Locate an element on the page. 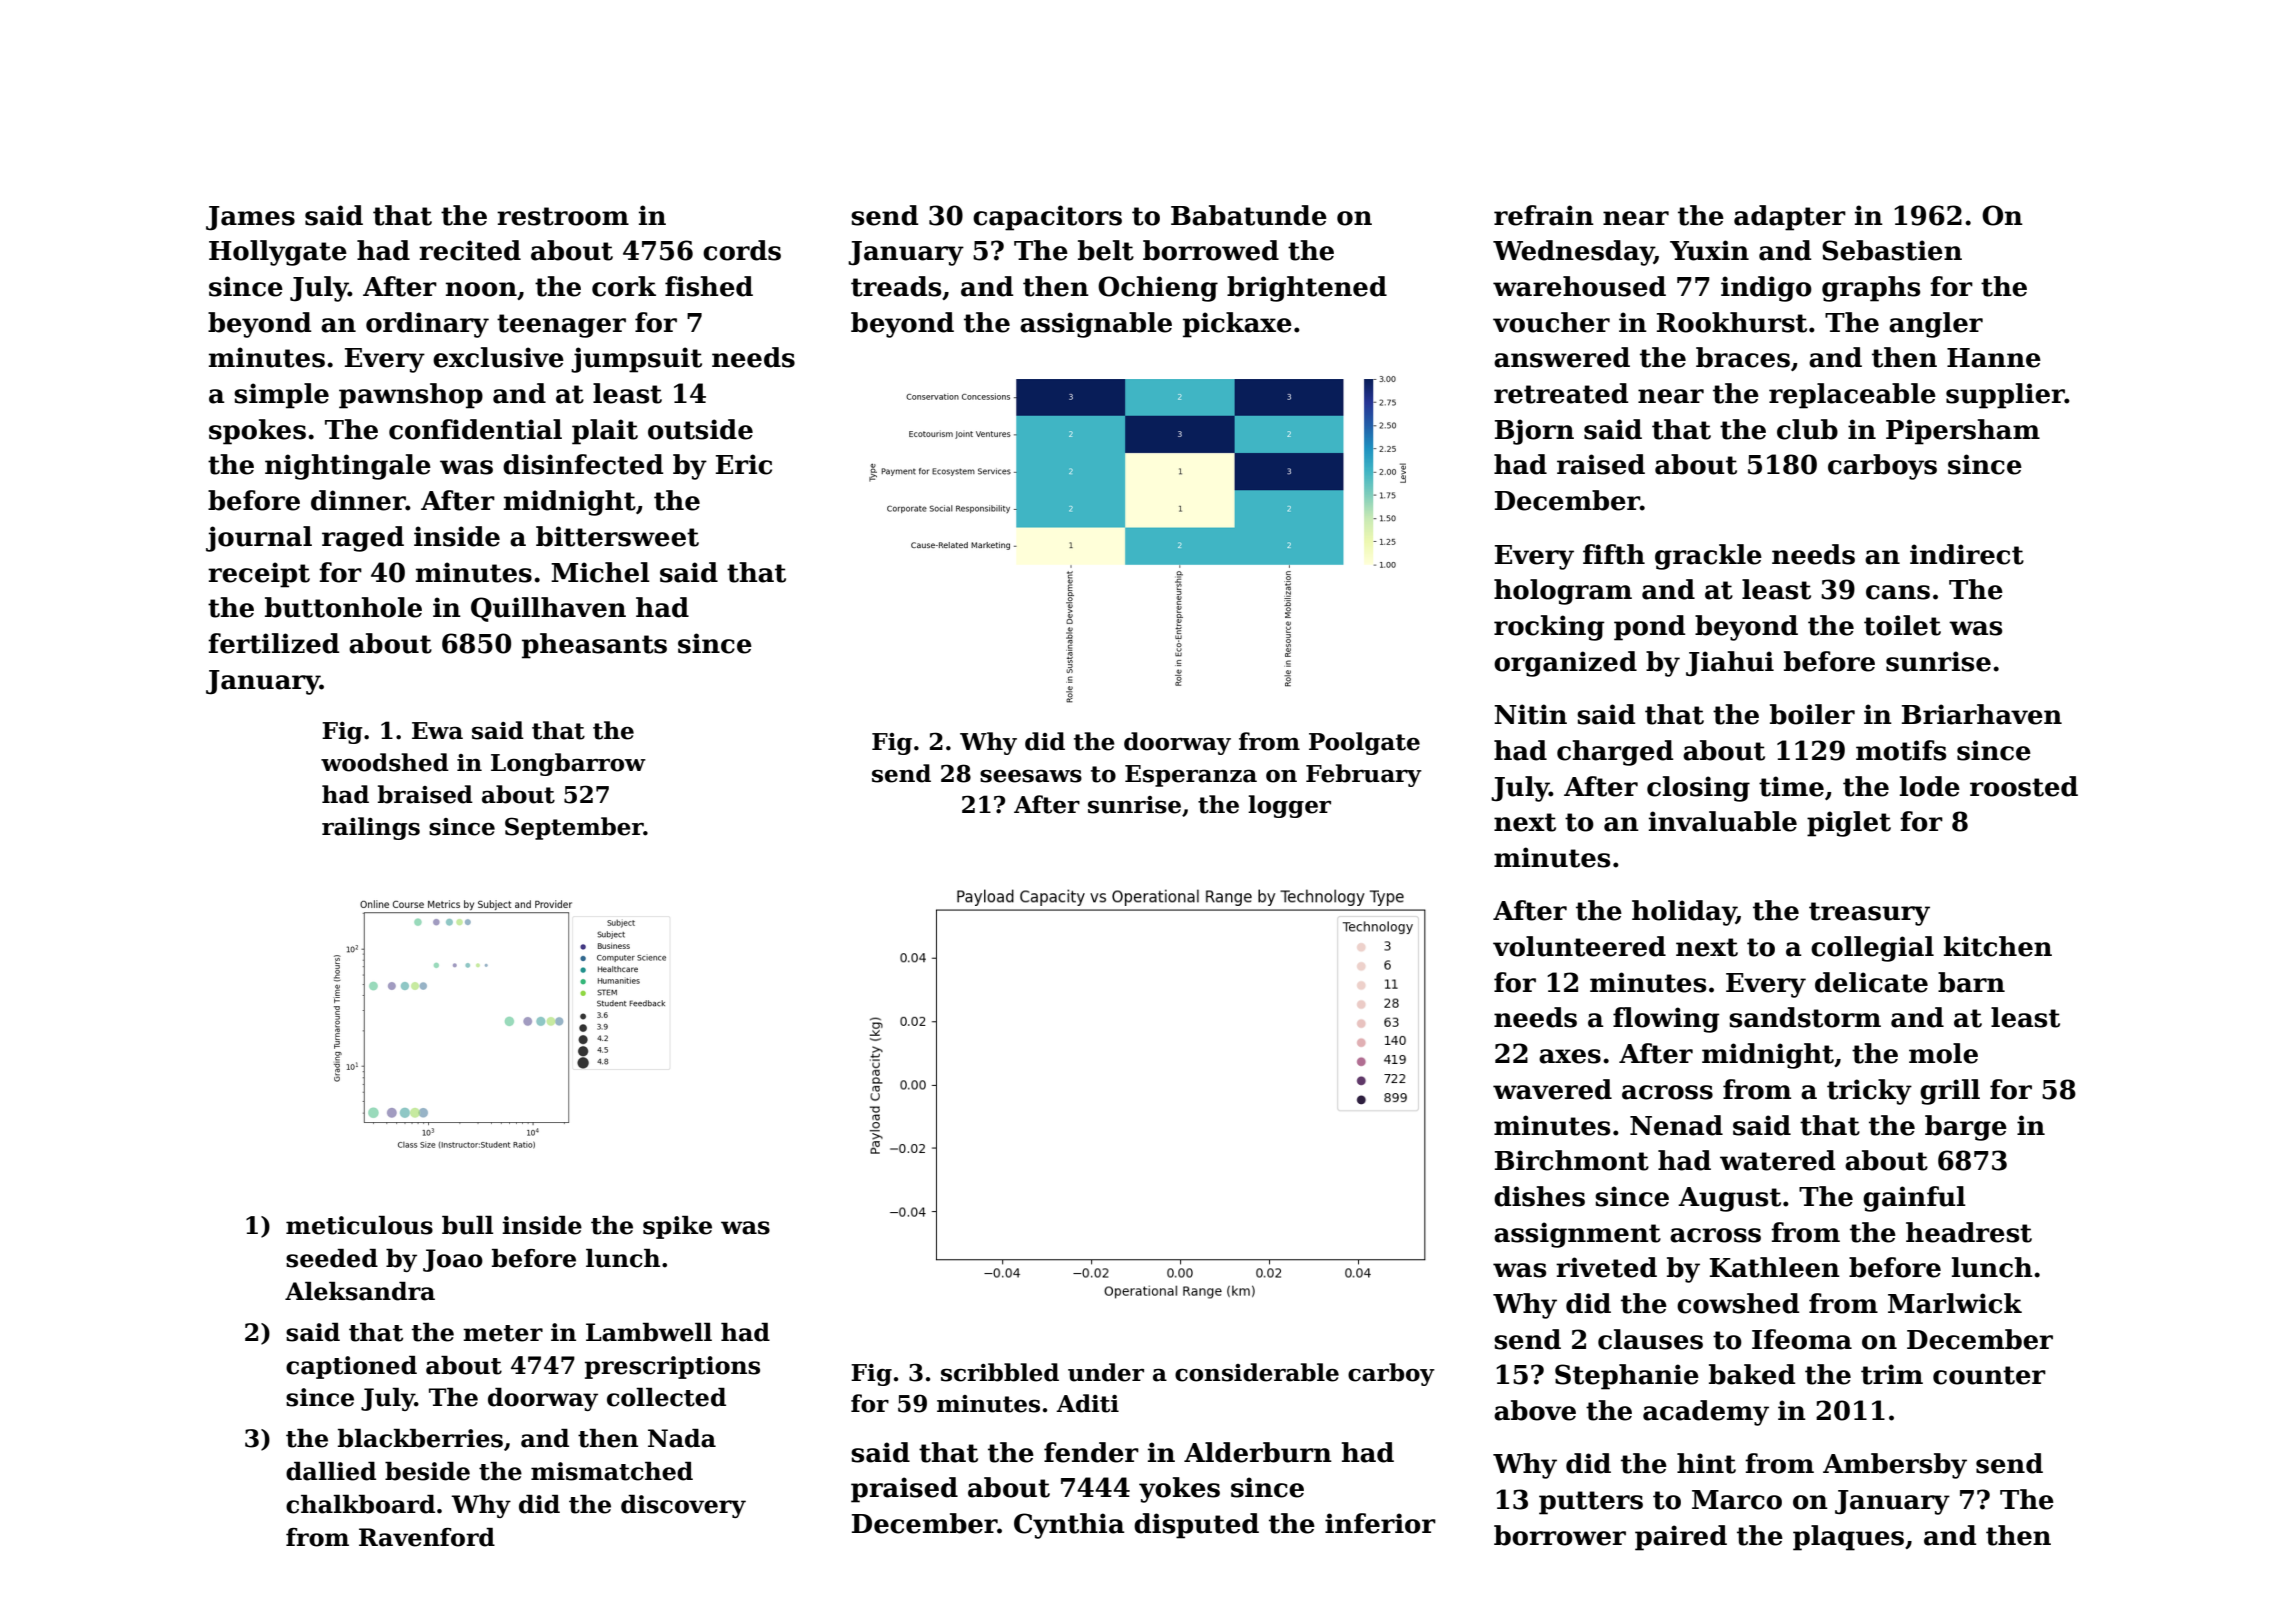 Image resolution: width=2292 pixels, height=1620 pixels. bull is located at coordinates (467, 1225).
